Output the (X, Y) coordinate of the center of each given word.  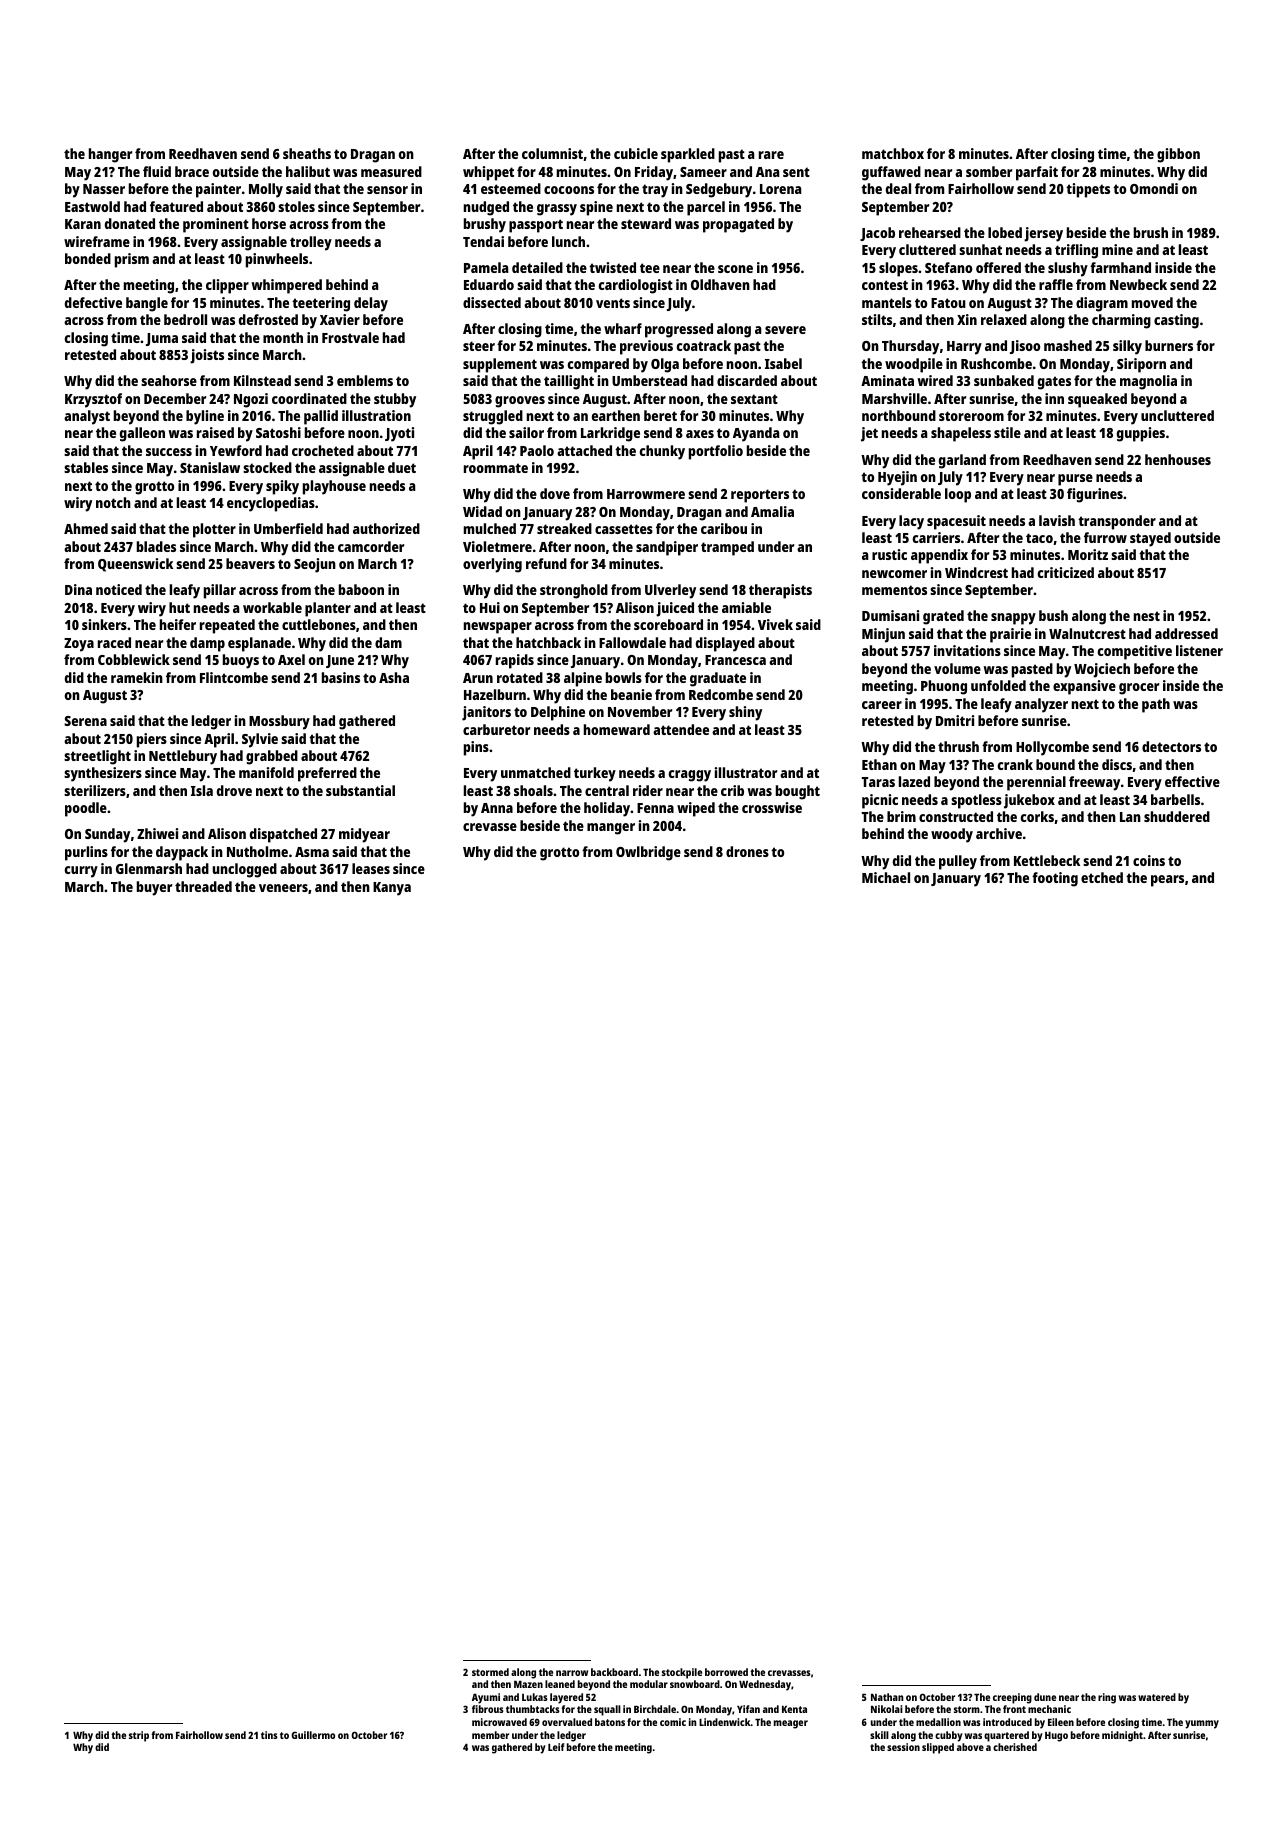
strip (139, 1736)
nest (1147, 616)
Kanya (392, 889)
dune (1045, 1697)
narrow (572, 1673)
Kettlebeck (1047, 860)
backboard (614, 1672)
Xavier (340, 319)
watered (1157, 1697)
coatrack (704, 345)
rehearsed (930, 232)
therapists (780, 591)
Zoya (79, 645)
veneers (283, 888)
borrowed (726, 1672)
